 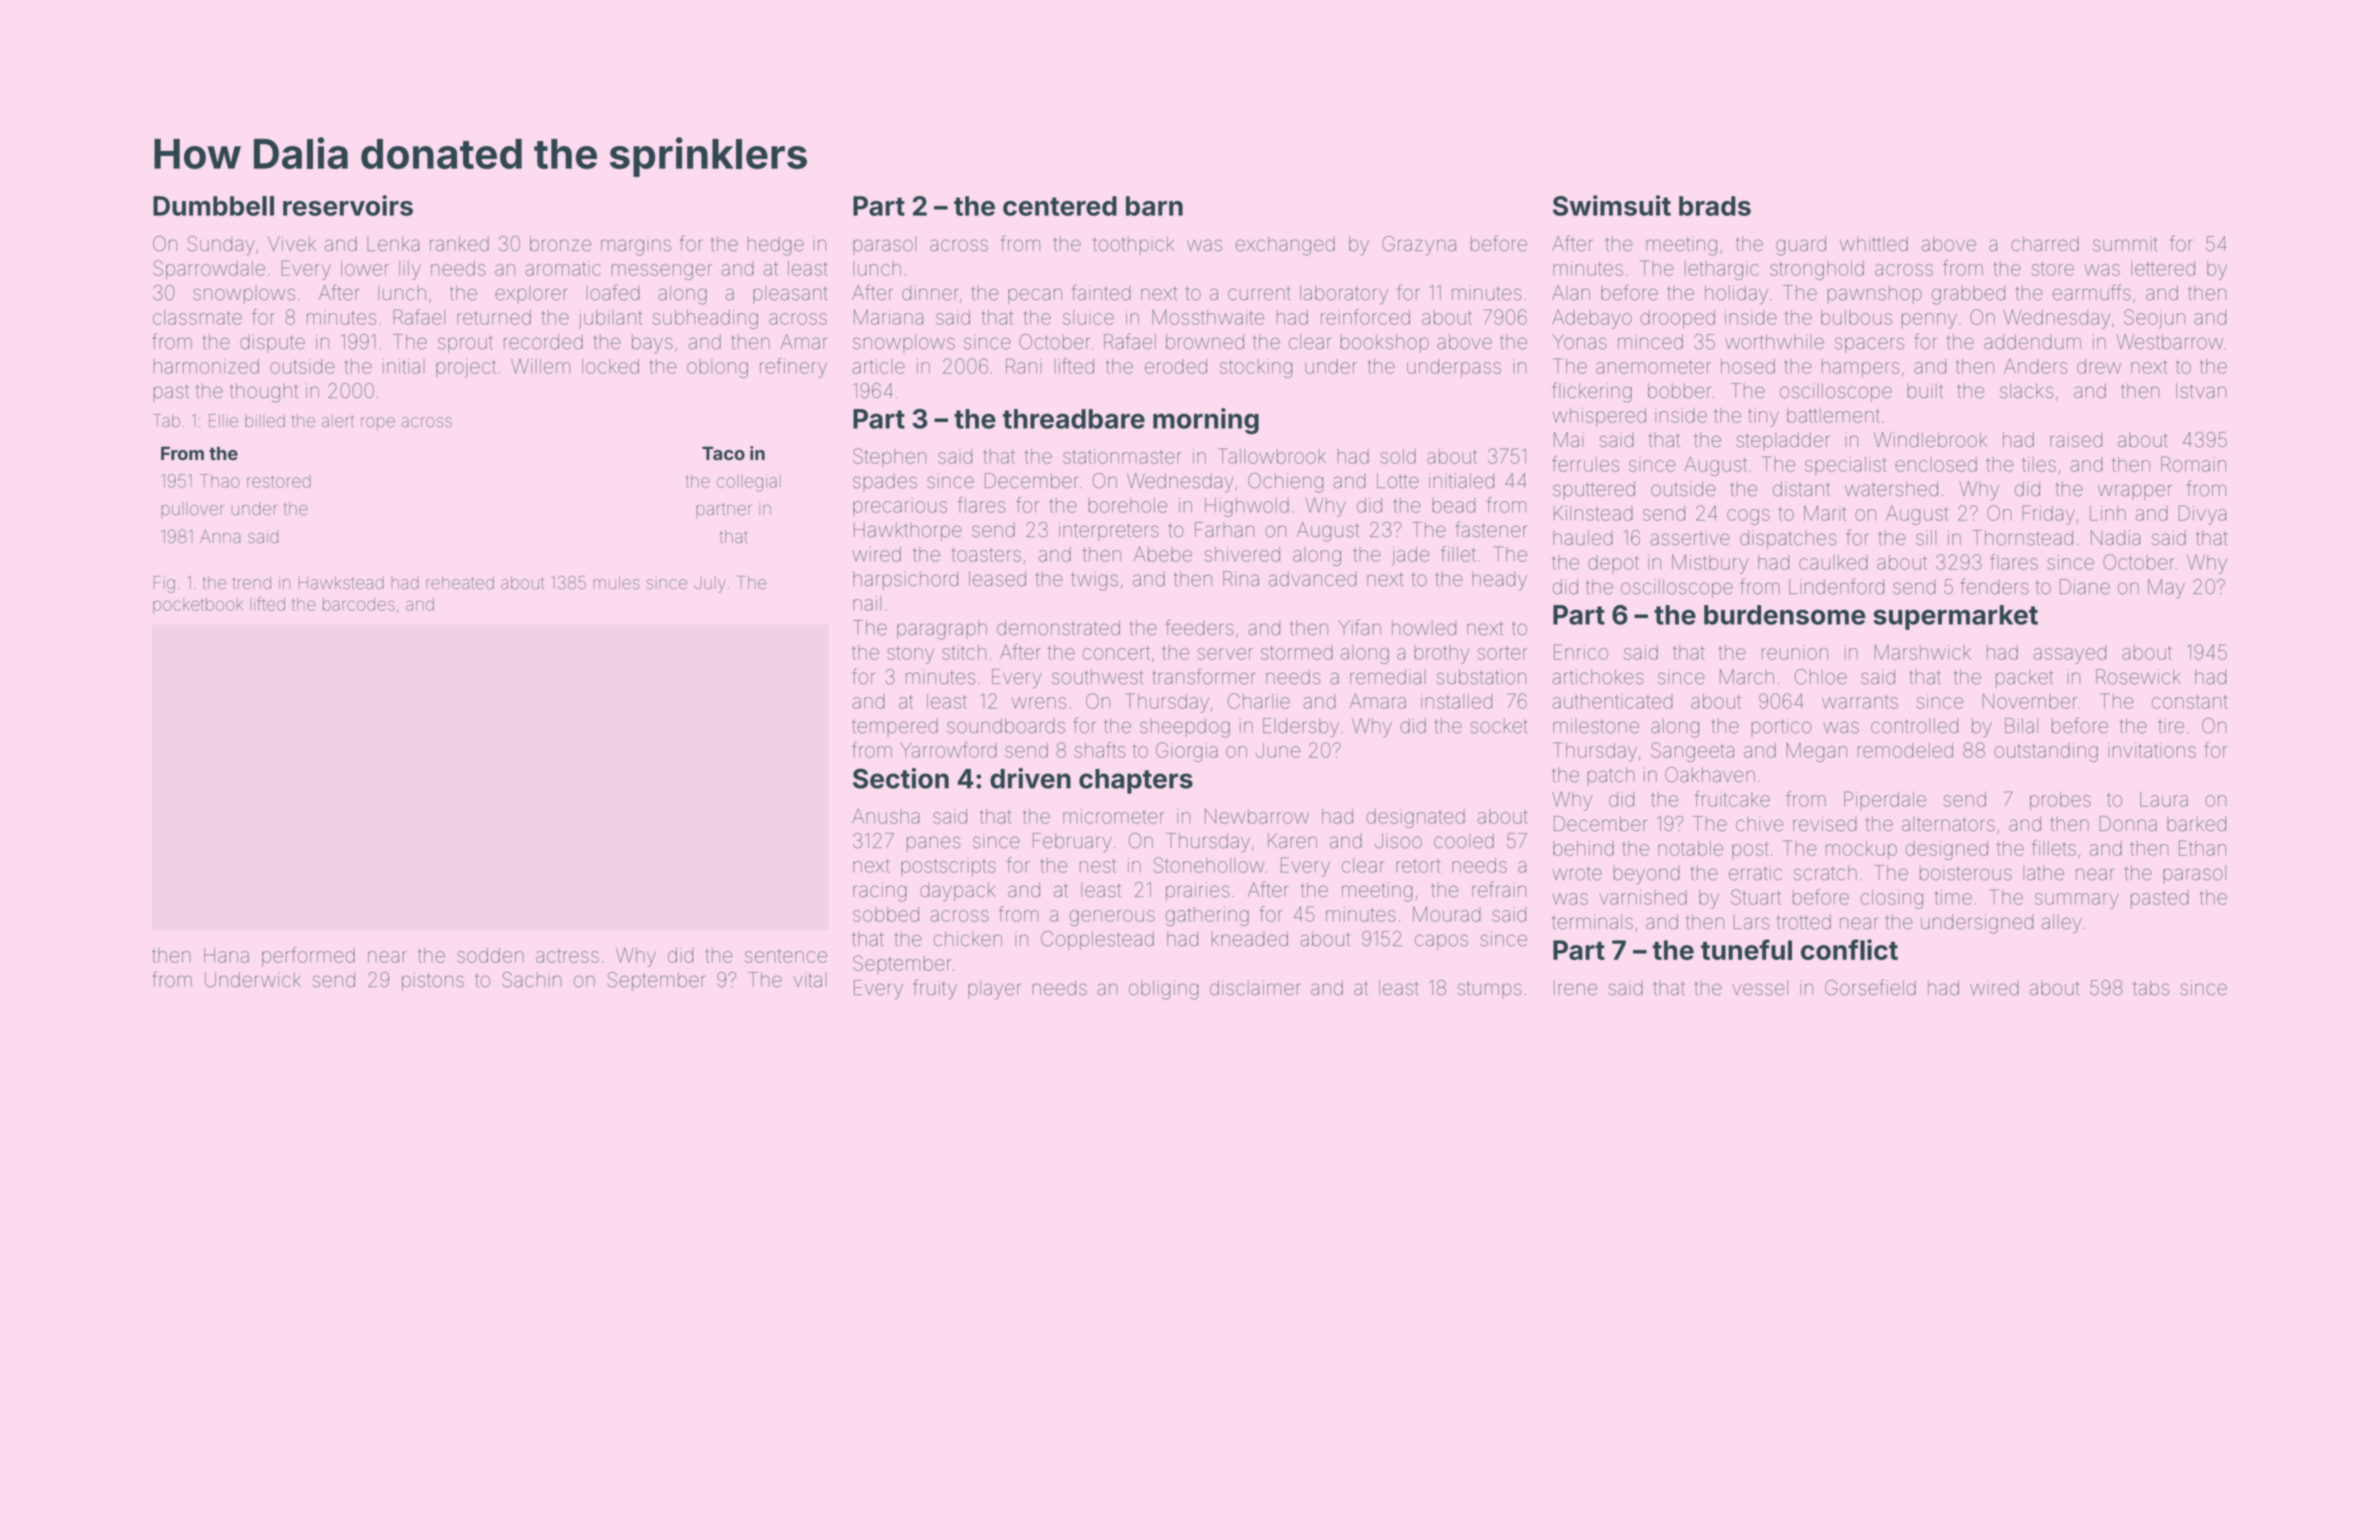 What do you see at coordinates (775, 246) in the screenshot?
I see `hedge` at bounding box center [775, 246].
